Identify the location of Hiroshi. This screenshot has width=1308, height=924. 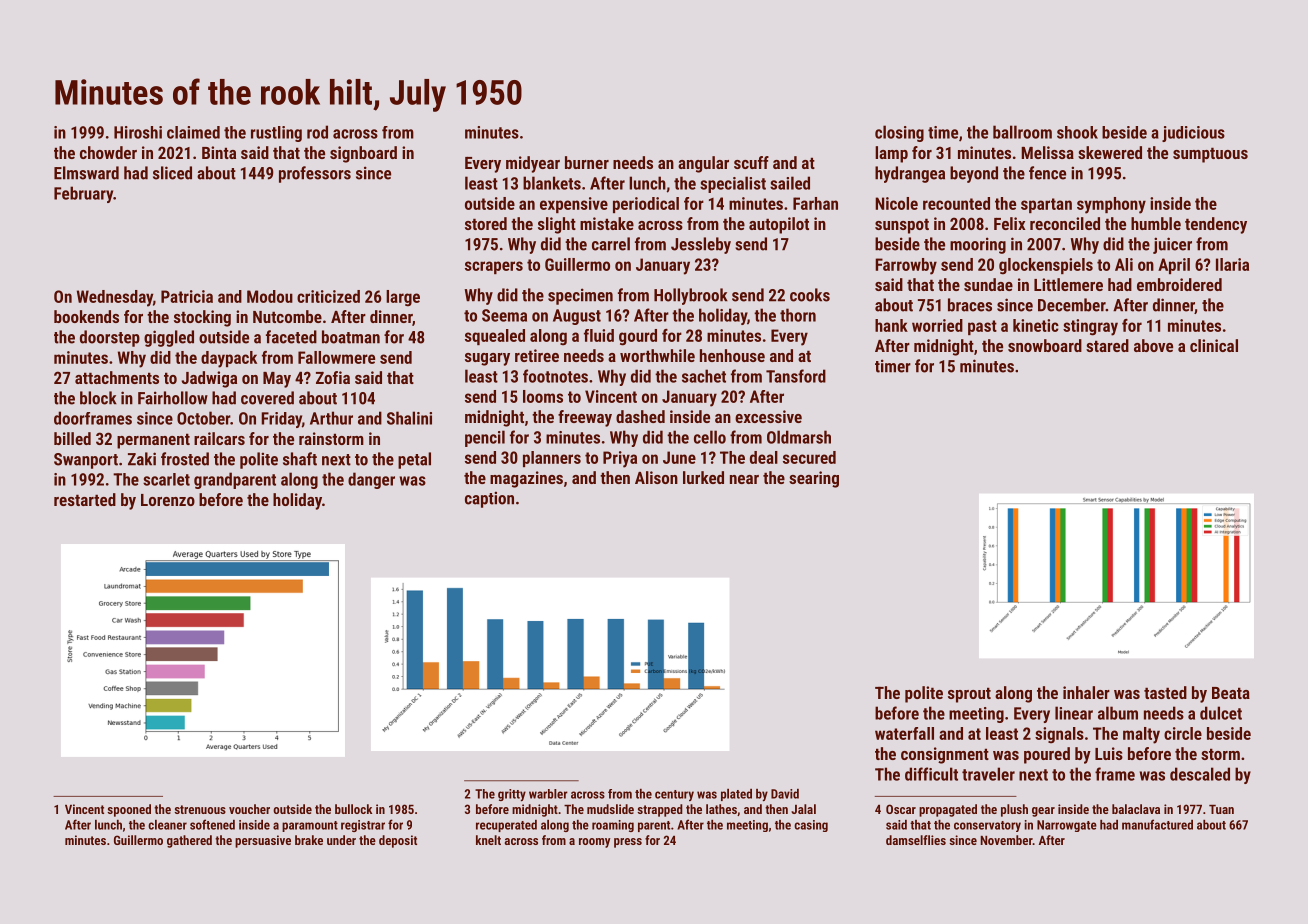
(138, 132).
